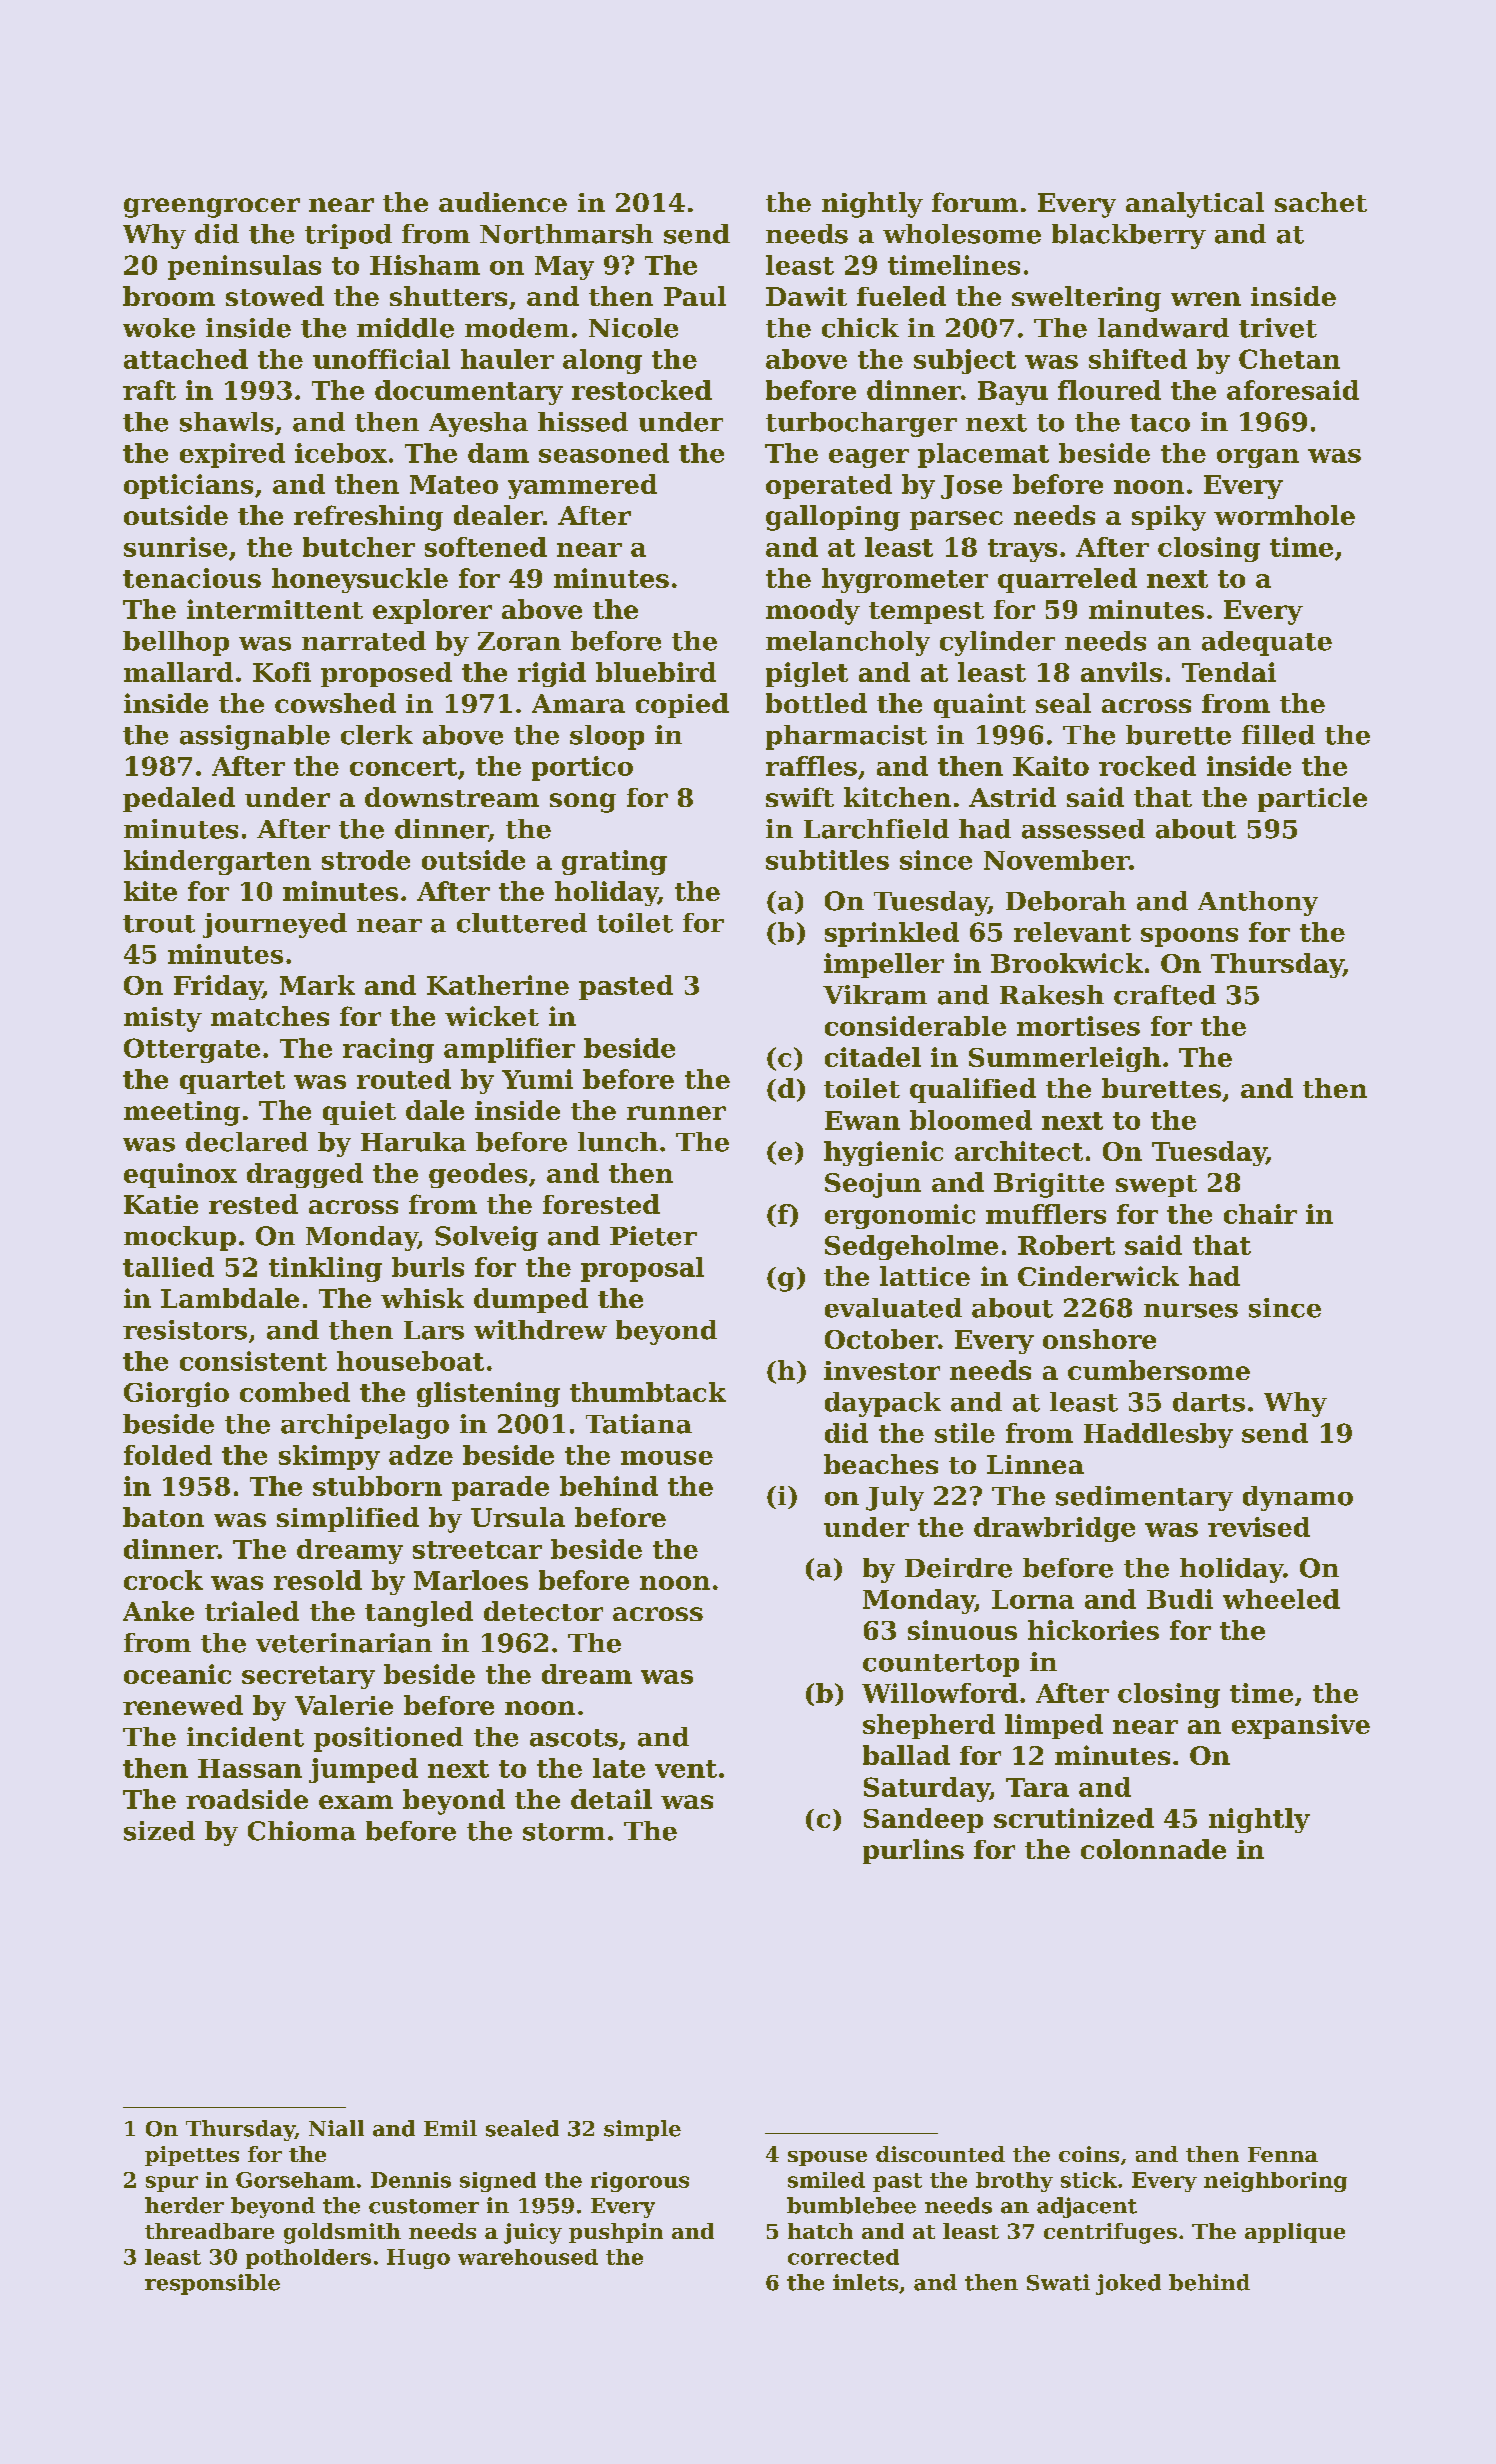 The width and height of the document is (1496, 2464). I want to click on Jose, so click(971, 487).
